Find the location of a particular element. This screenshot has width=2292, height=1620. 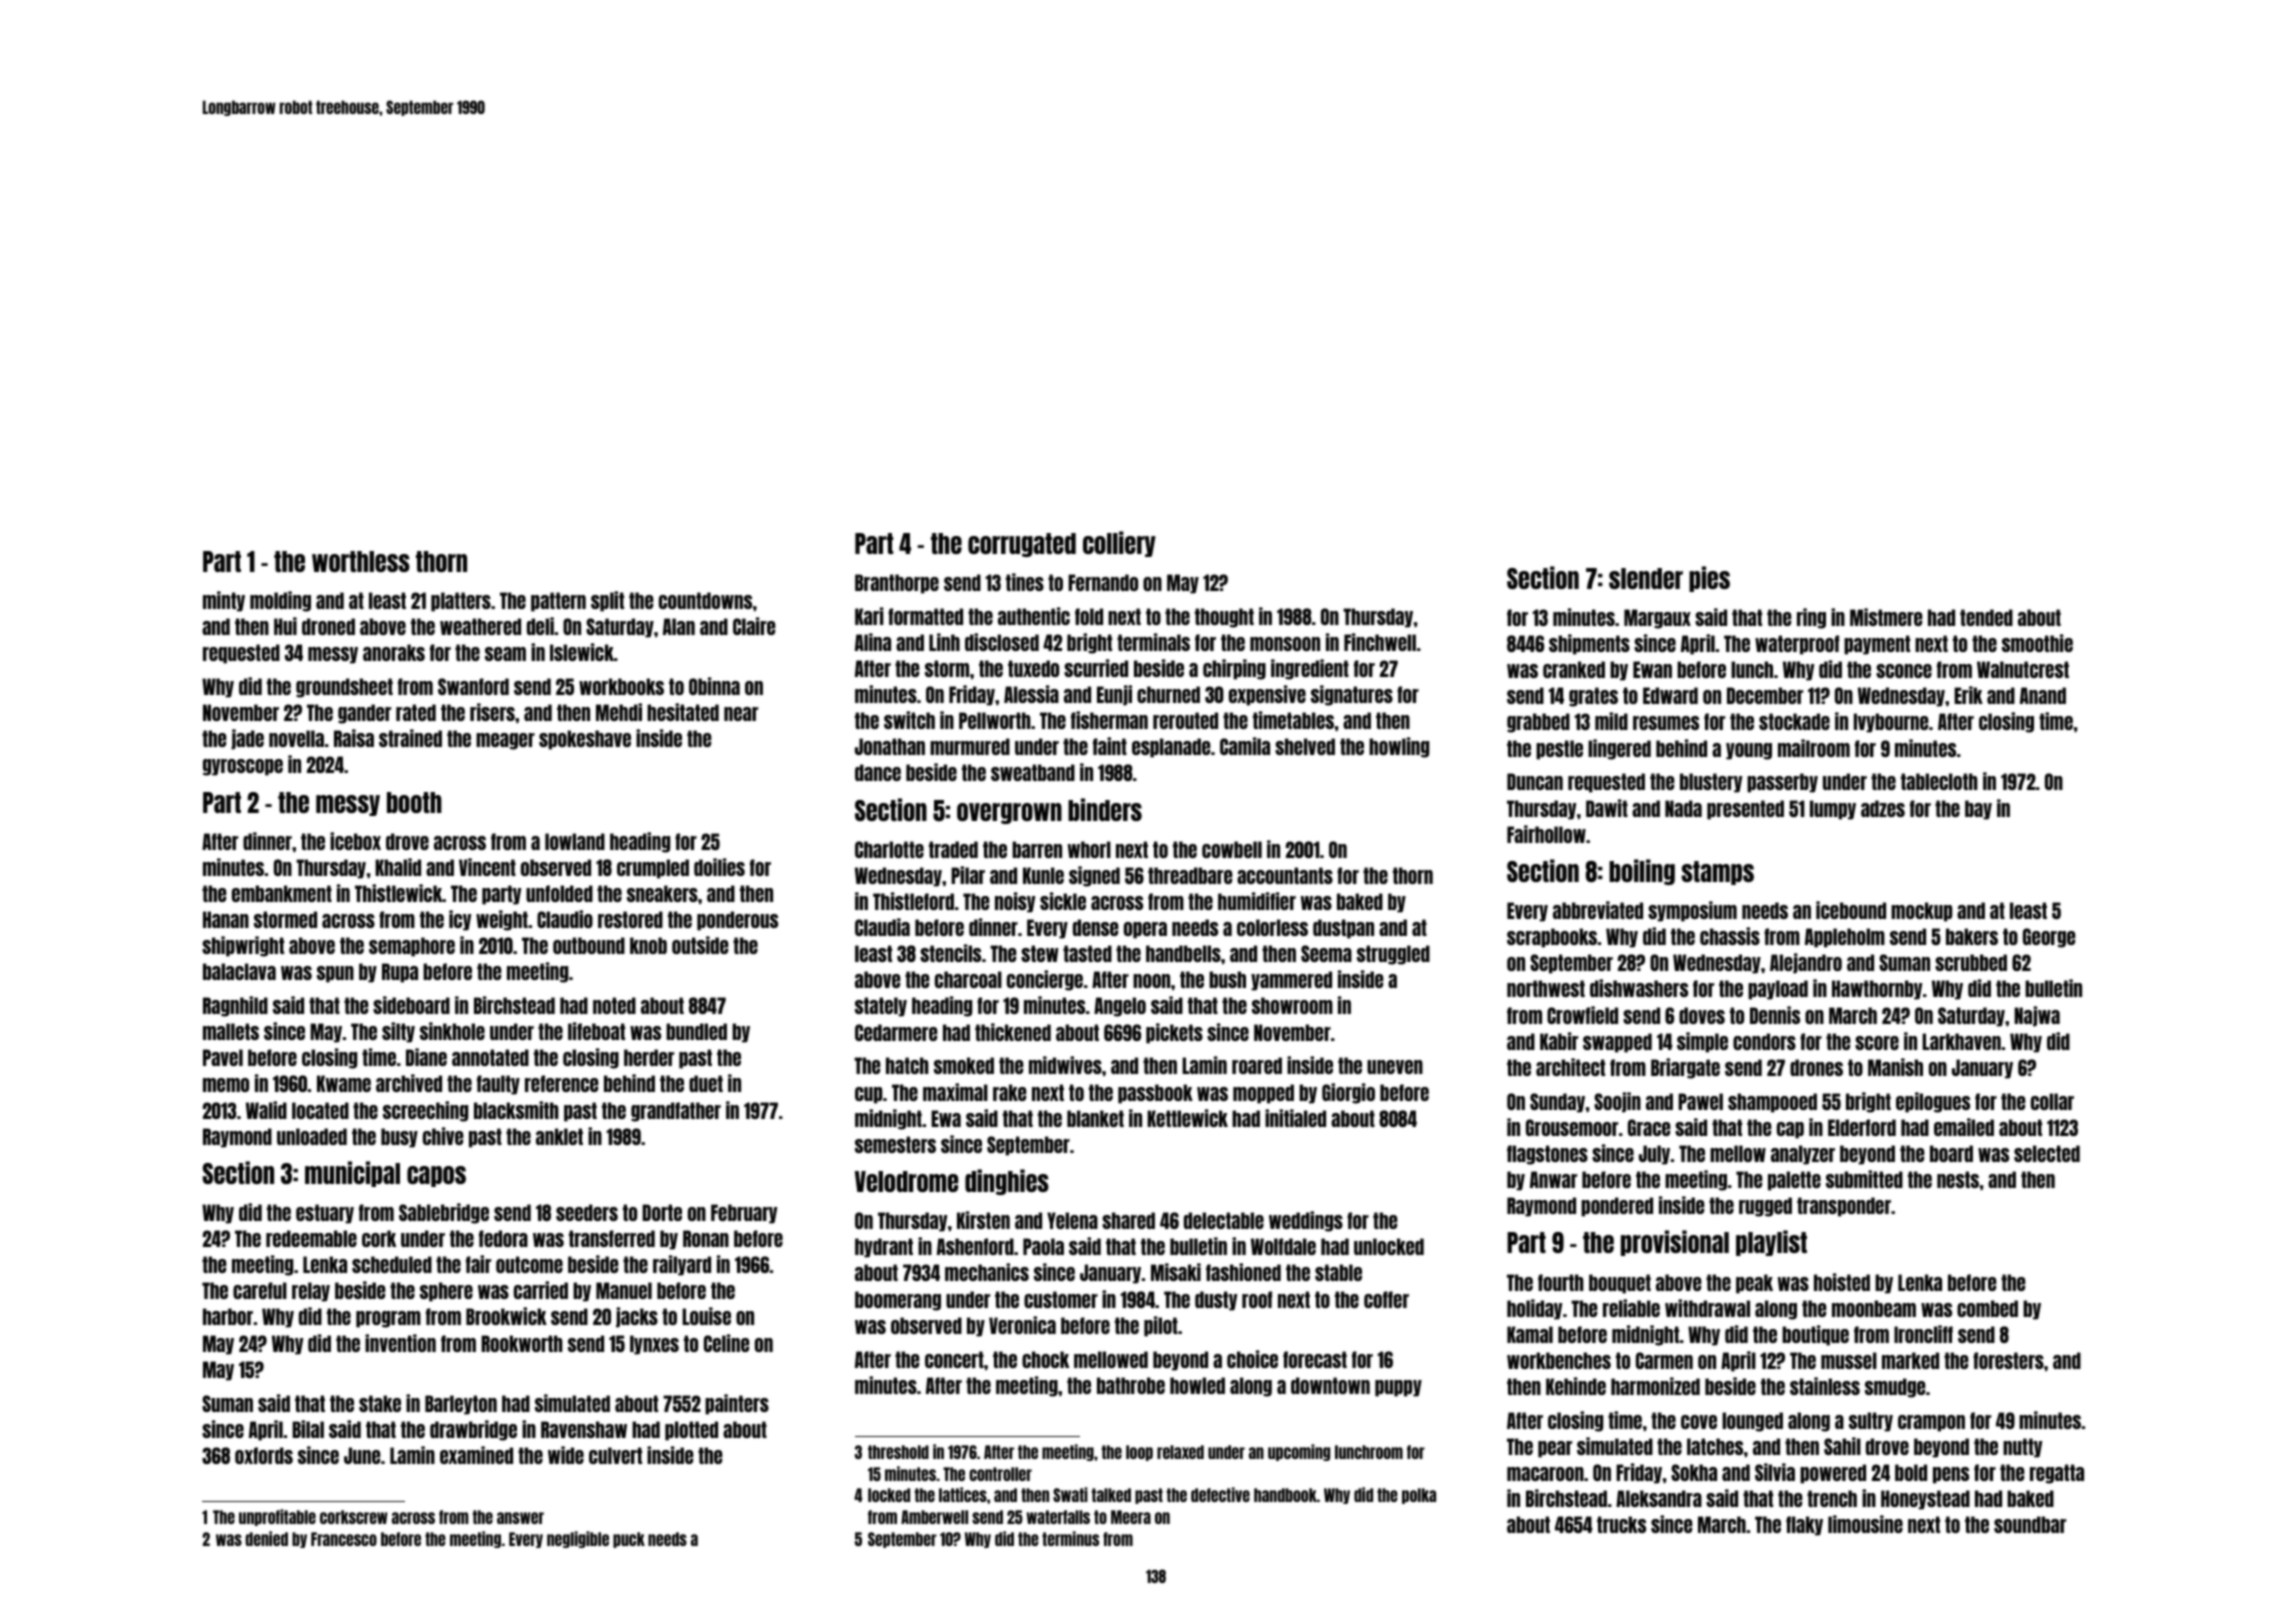

bay is located at coordinates (1978, 810).
